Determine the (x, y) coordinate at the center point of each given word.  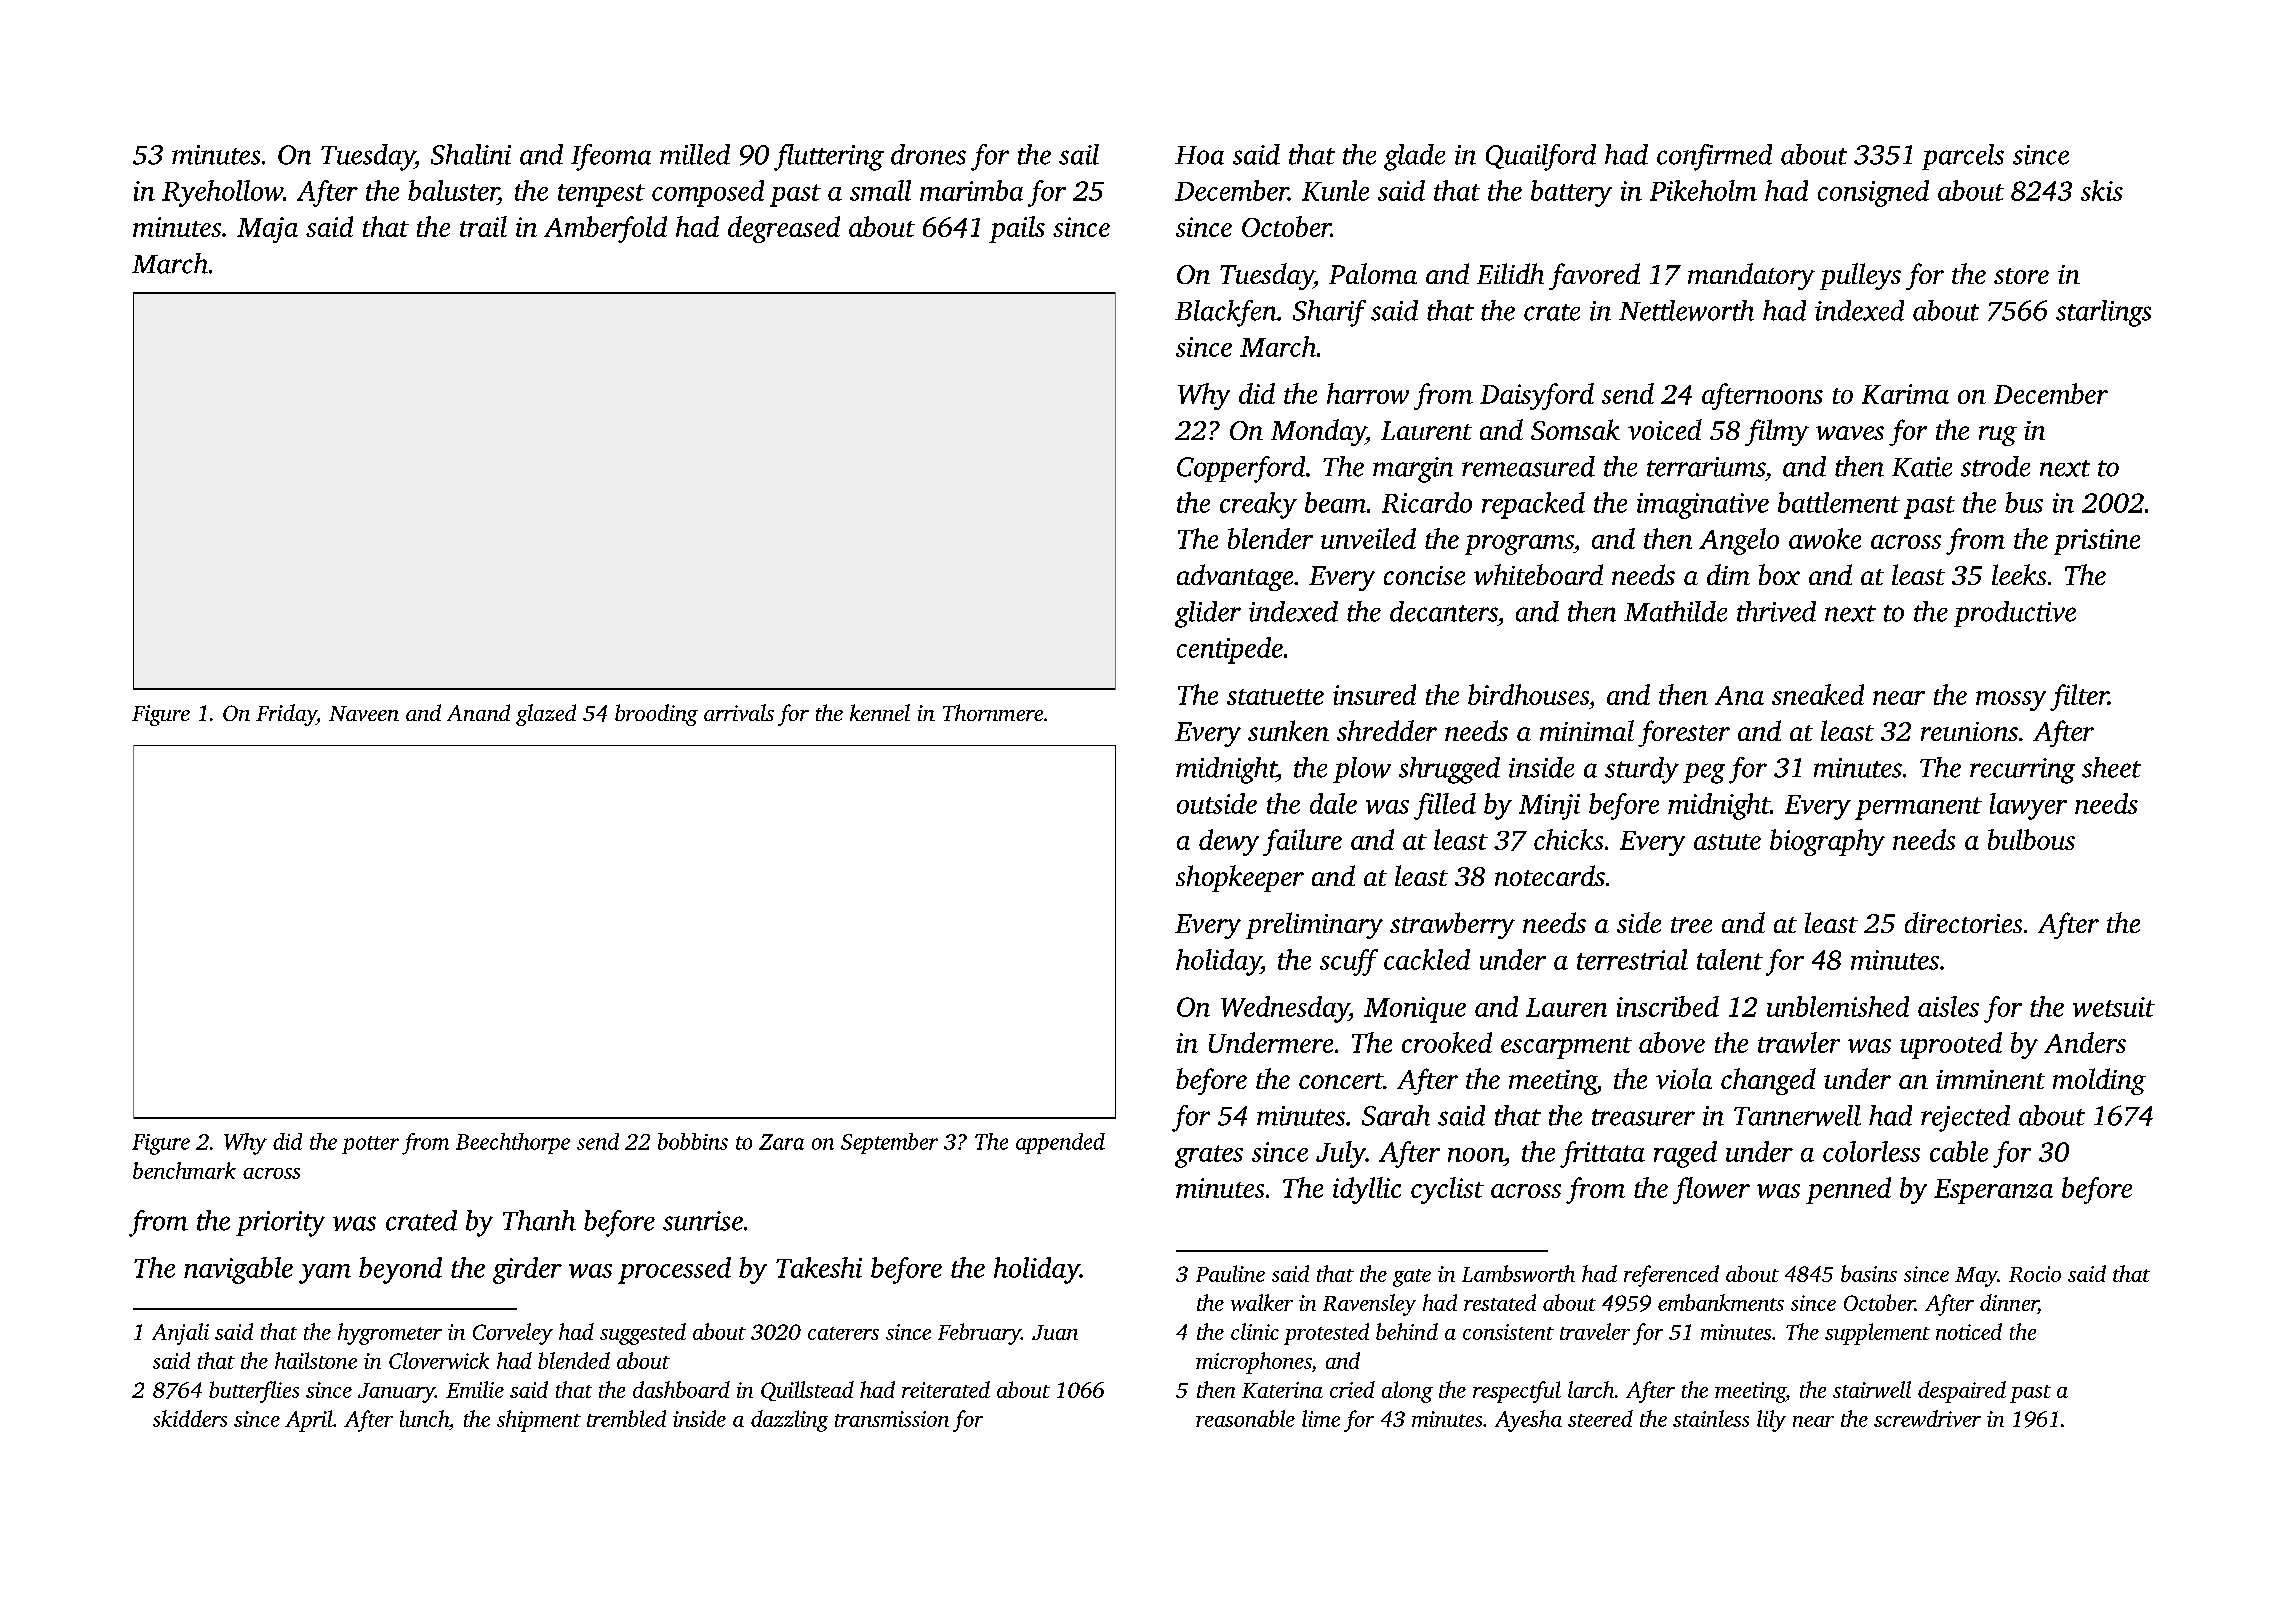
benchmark (184, 1170)
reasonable (1245, 1418)
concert (1341, 1081)
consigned (1873, 193)
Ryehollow (222, 193)
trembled (626, 1418)
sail (1079, 154)
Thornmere (993, 712)
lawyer (2028, 806)
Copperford (1241, 469)
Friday (286, 715)
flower (1711, 1190)
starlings (2103, 313)
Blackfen (1226, 313)
